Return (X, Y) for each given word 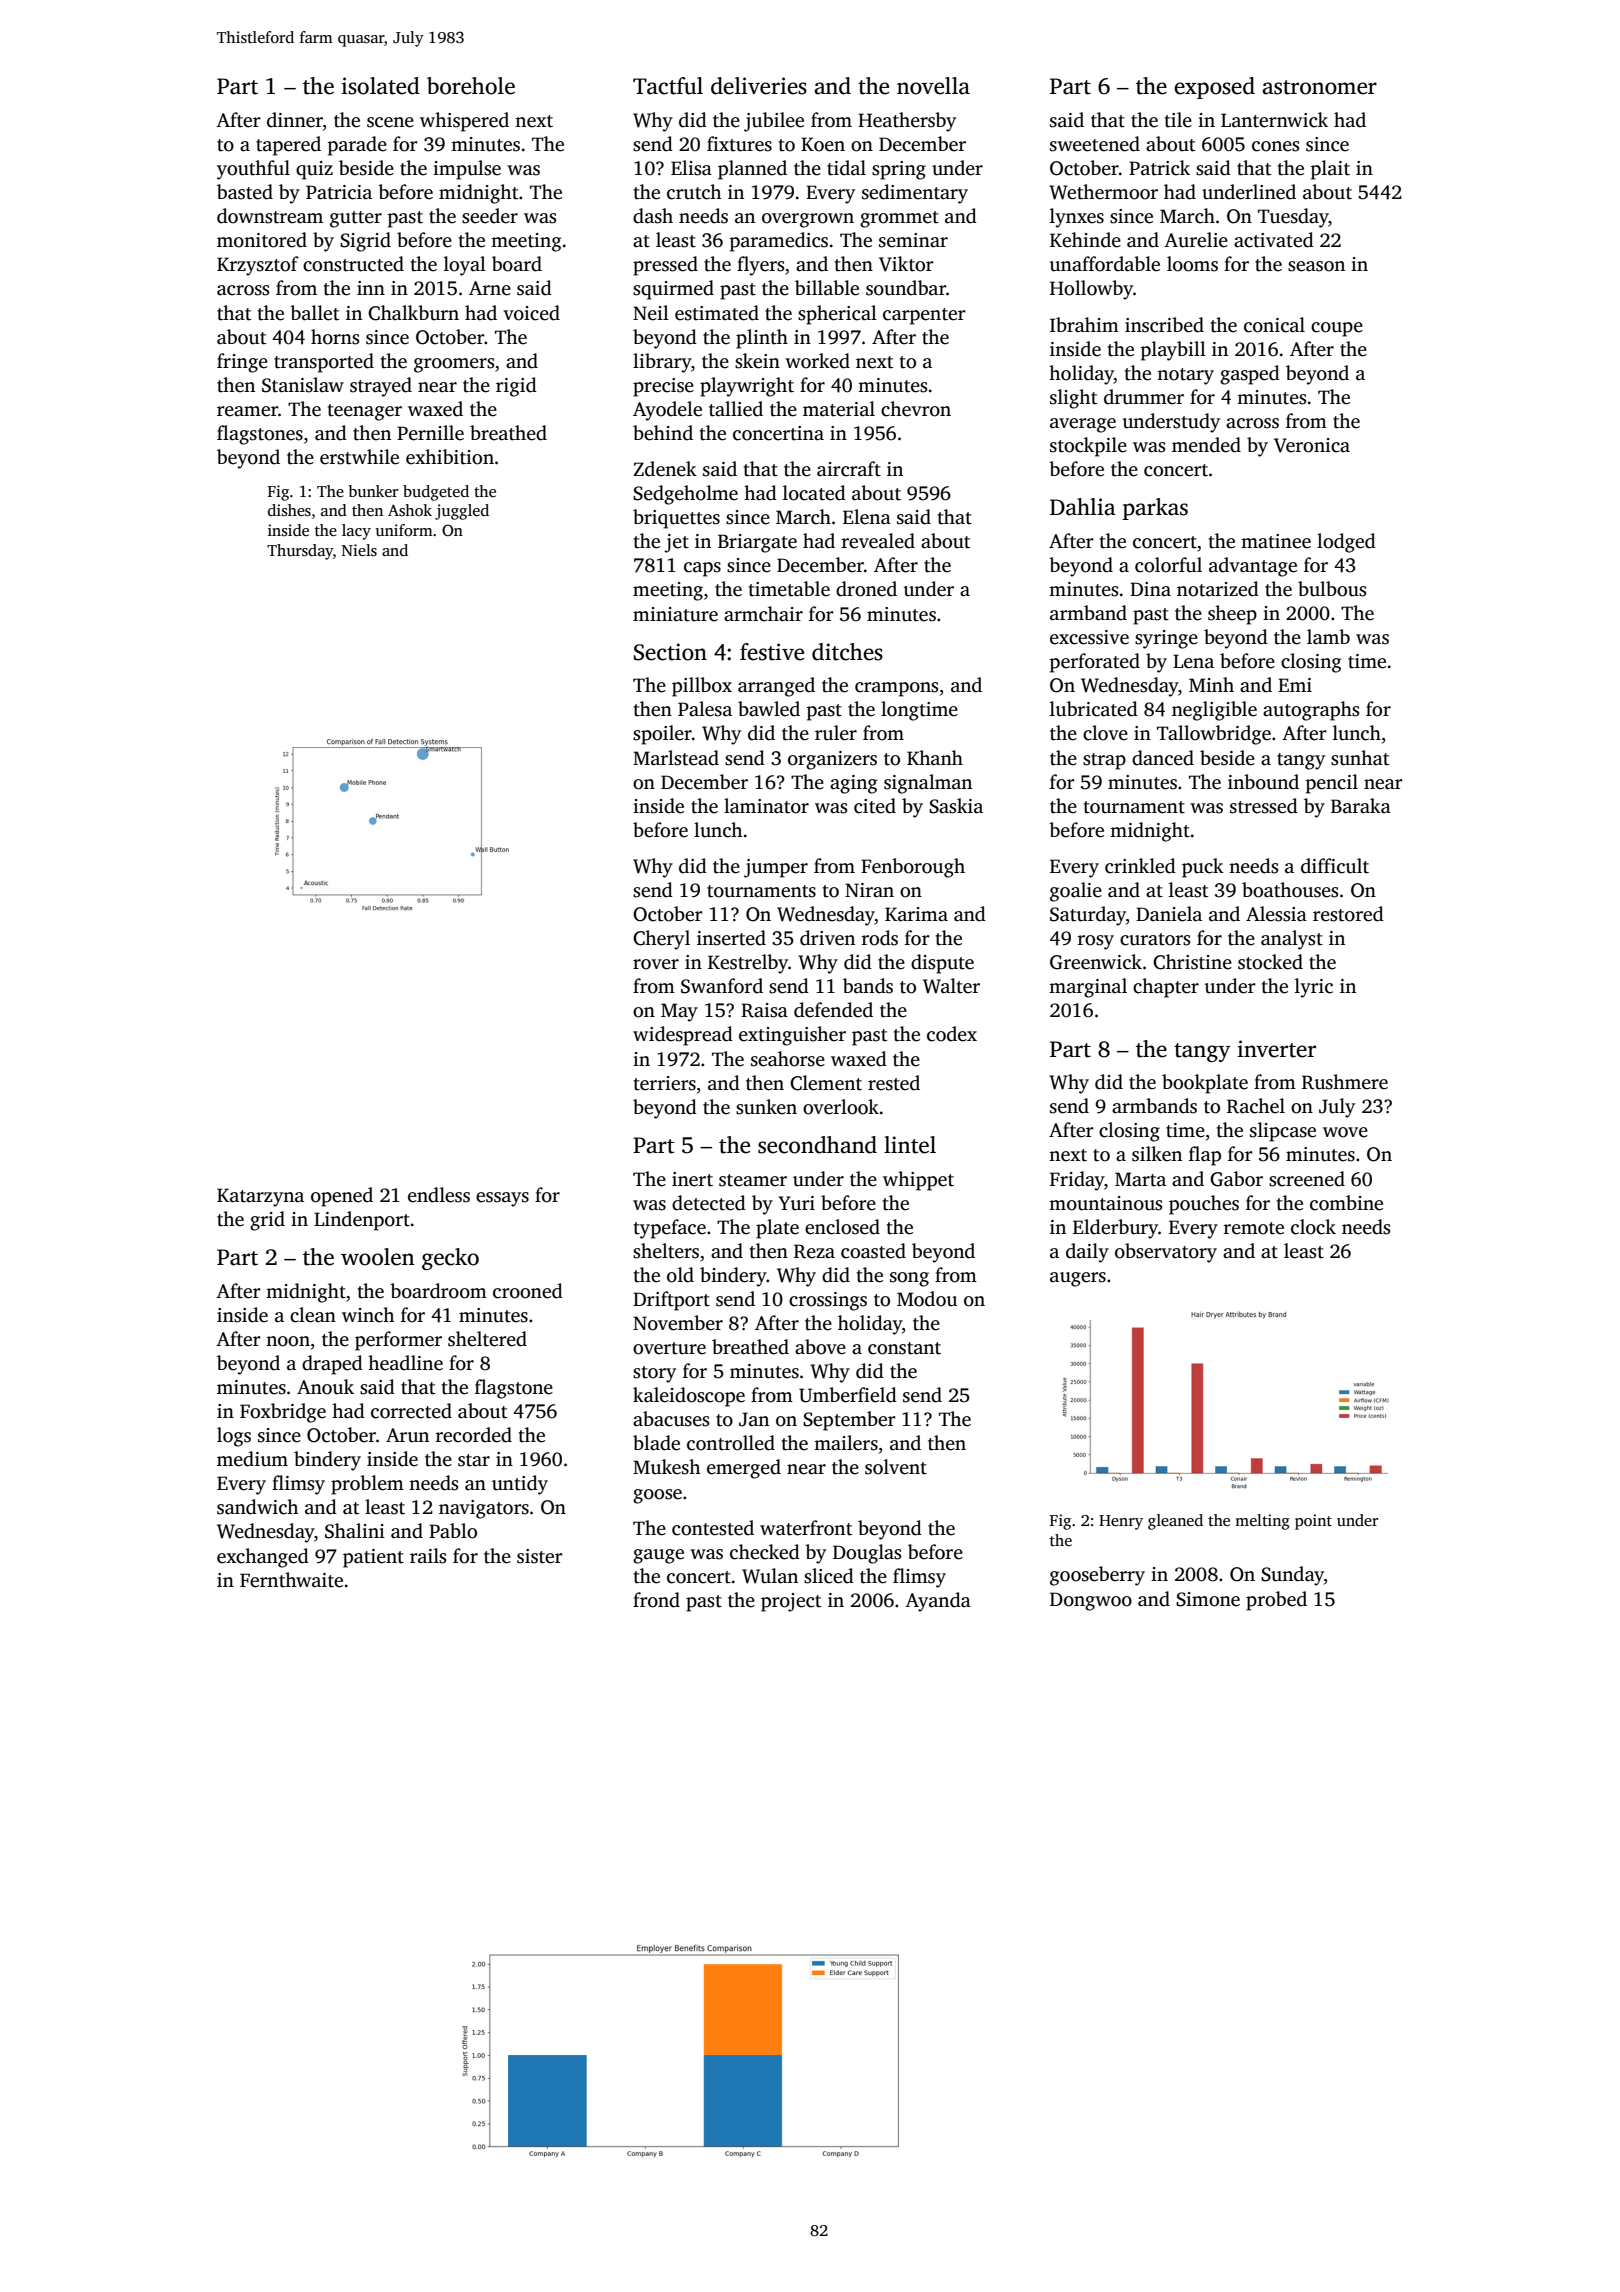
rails (428, 1556)
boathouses (1290, 890)
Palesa (705, 709)
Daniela (1169, 914)
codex (952, 1034)
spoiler (662, 735)
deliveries (759, 86)
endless (439, 1195)
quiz (314, 170)
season (1316, 266)
